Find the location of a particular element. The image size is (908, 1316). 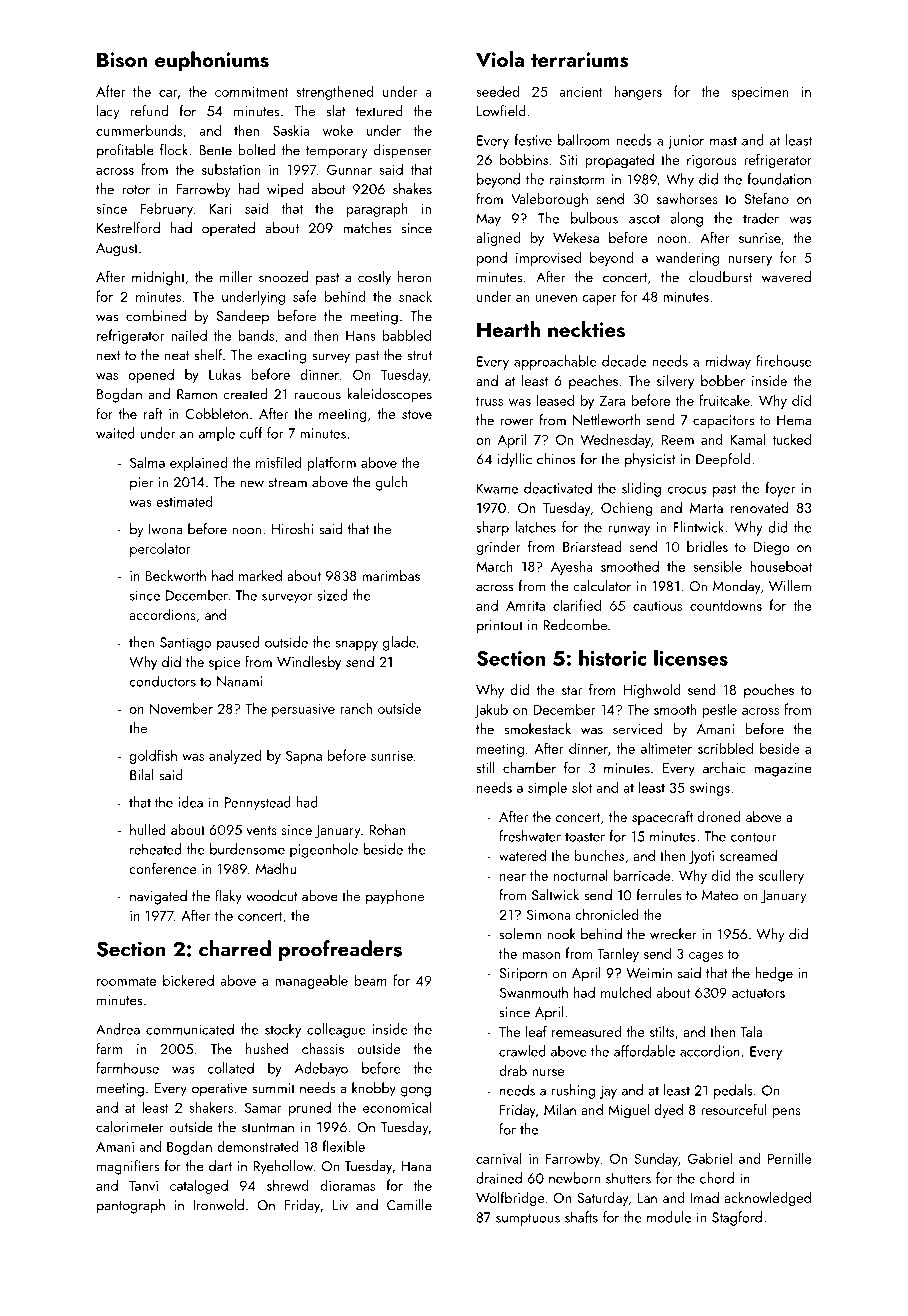

Iwona is located at coordinates (166, 529).
